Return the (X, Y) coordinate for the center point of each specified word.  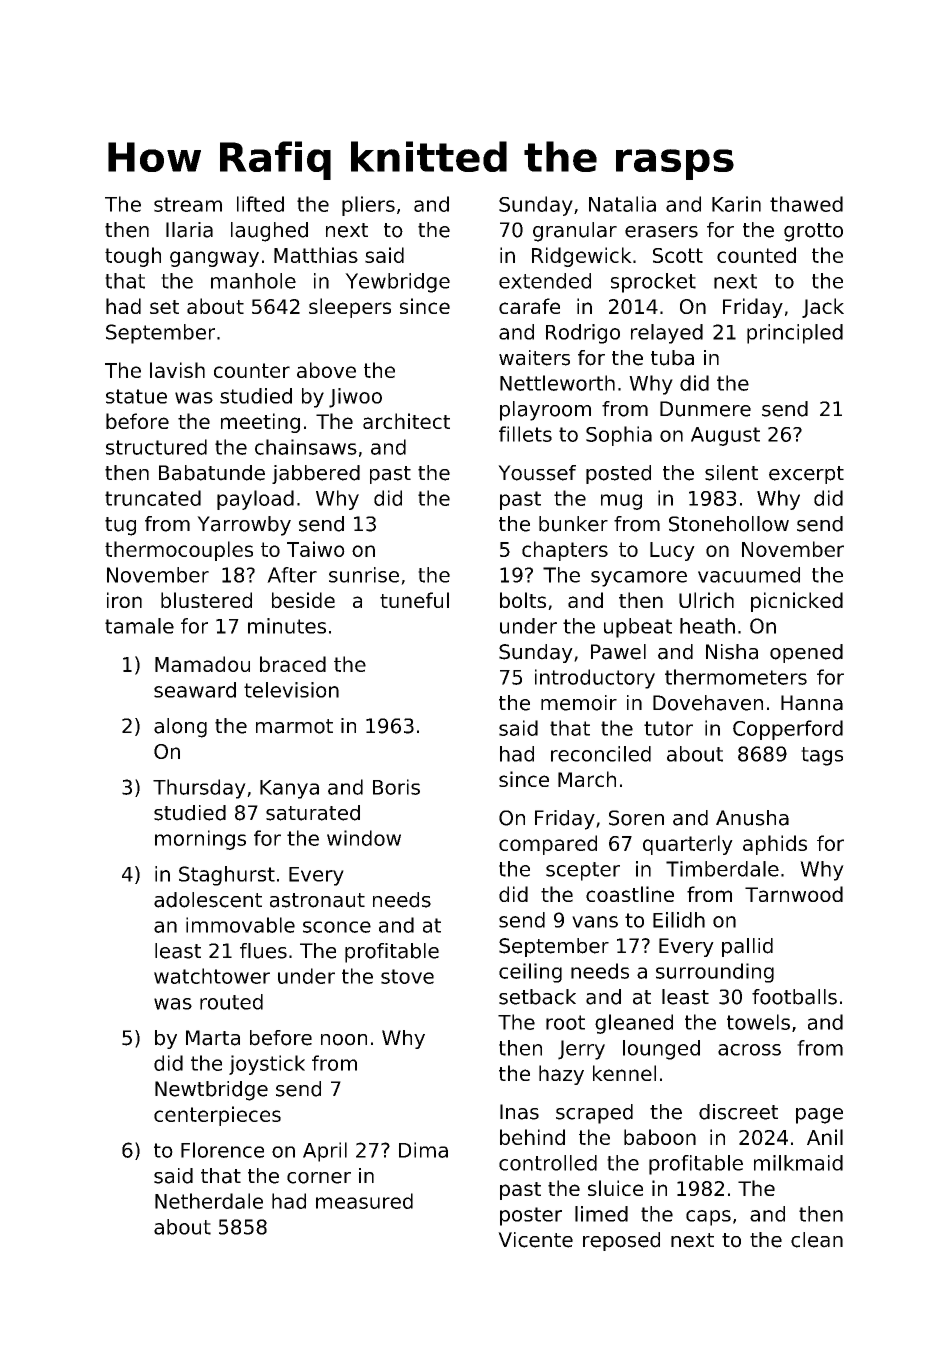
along (180, 728)
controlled (548, 1163)
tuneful (414, 600)
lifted (260, 204)
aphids (775, 845)
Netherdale (209, 1201)
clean (817, 1240)
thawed (806, 204)
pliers (368, 206)
